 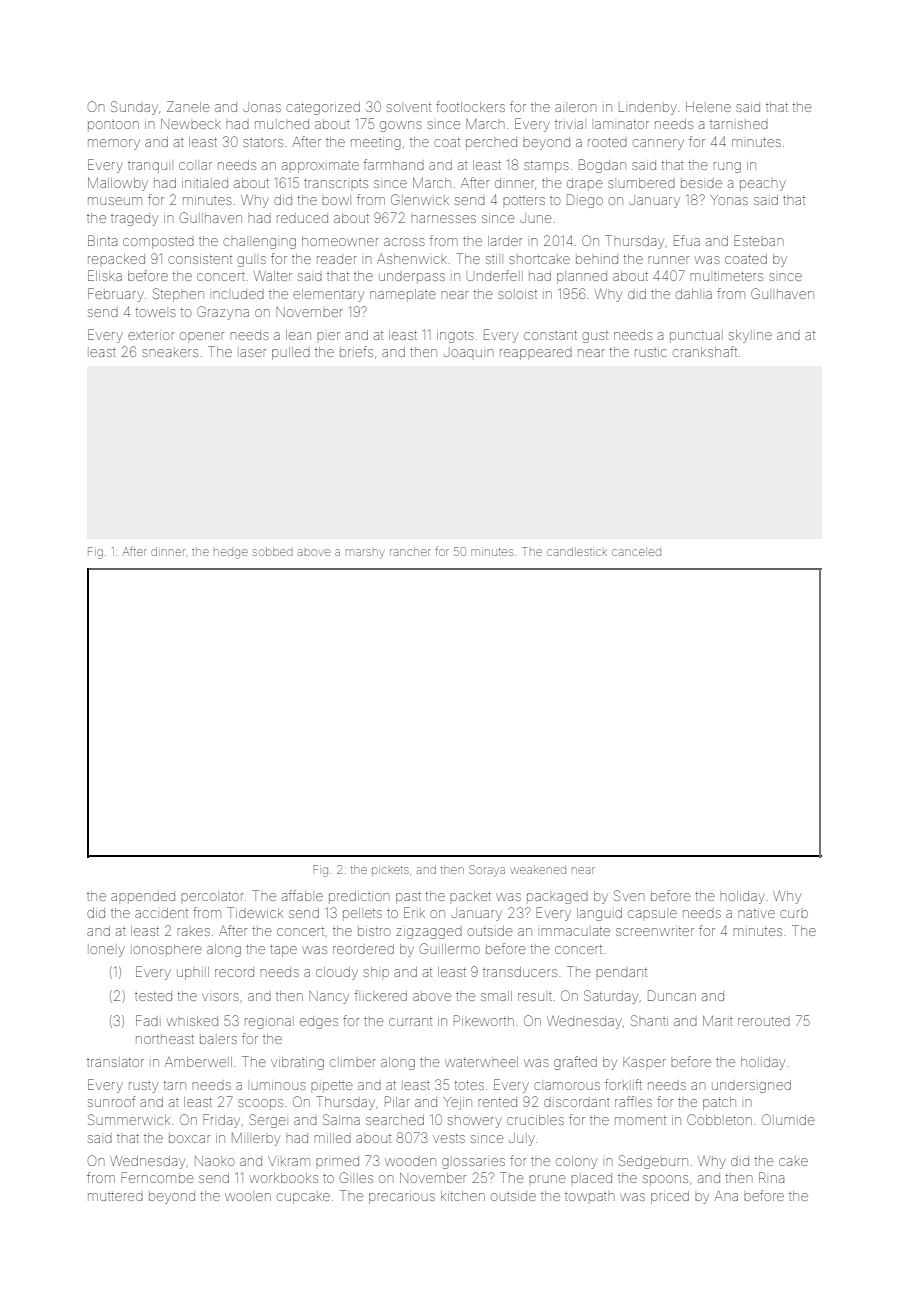 What do you see at coordinates (390, 871) in the image?
I see `pickets` at bounding box center [390, 871].
